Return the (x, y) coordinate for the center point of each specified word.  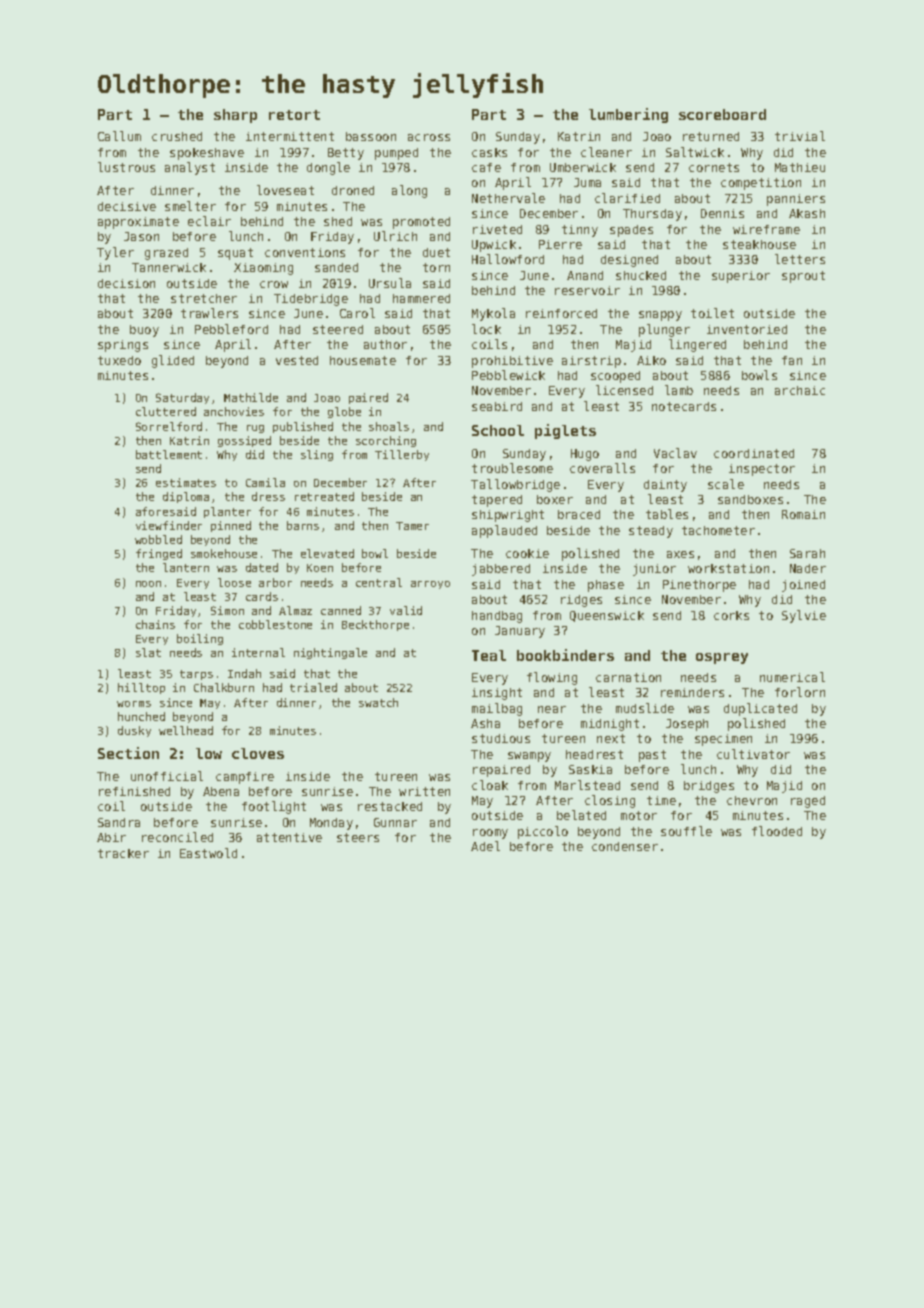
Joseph (687, 725)
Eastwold (208, 853)
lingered (697, 345)
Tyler (115, 253)
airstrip (591, 362)
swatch (378, 702)
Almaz (295, 610)
